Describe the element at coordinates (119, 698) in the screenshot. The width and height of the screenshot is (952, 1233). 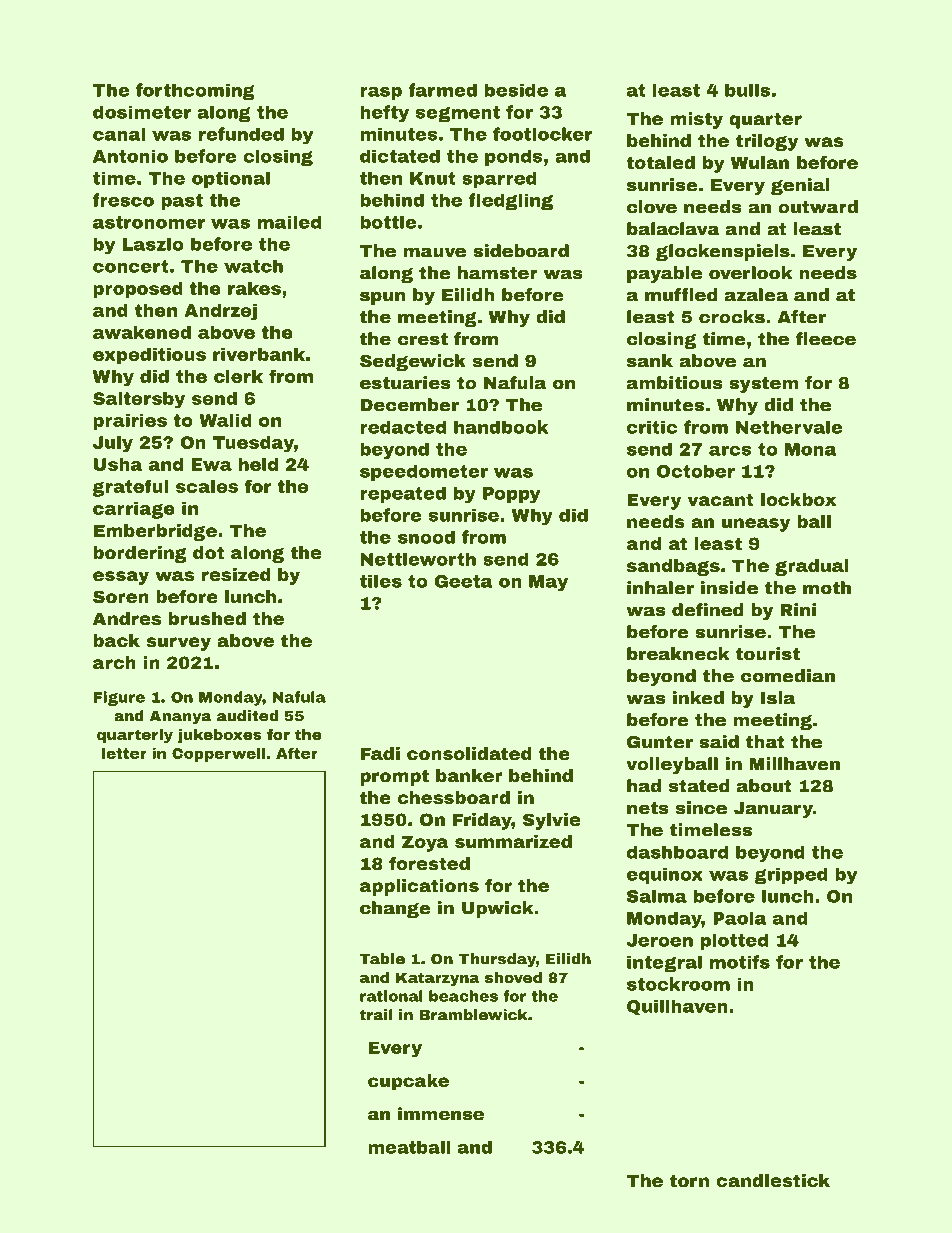
I see `Figure` at that location.
